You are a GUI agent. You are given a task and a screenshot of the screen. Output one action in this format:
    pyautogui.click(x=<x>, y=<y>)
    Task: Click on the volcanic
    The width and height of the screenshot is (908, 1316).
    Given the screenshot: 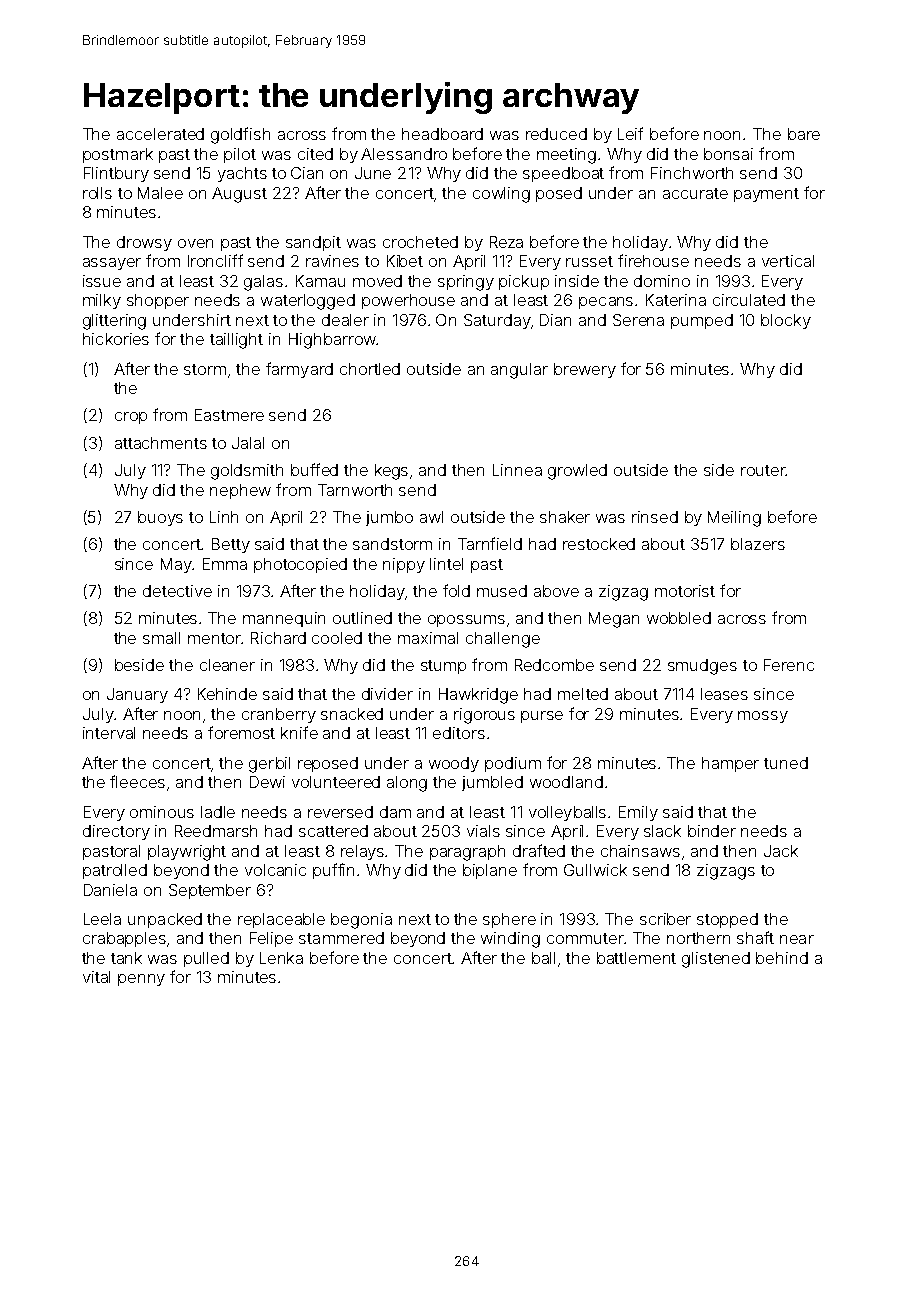 What is the action you would take?
    pyautogui.click(x=275, y=870)
